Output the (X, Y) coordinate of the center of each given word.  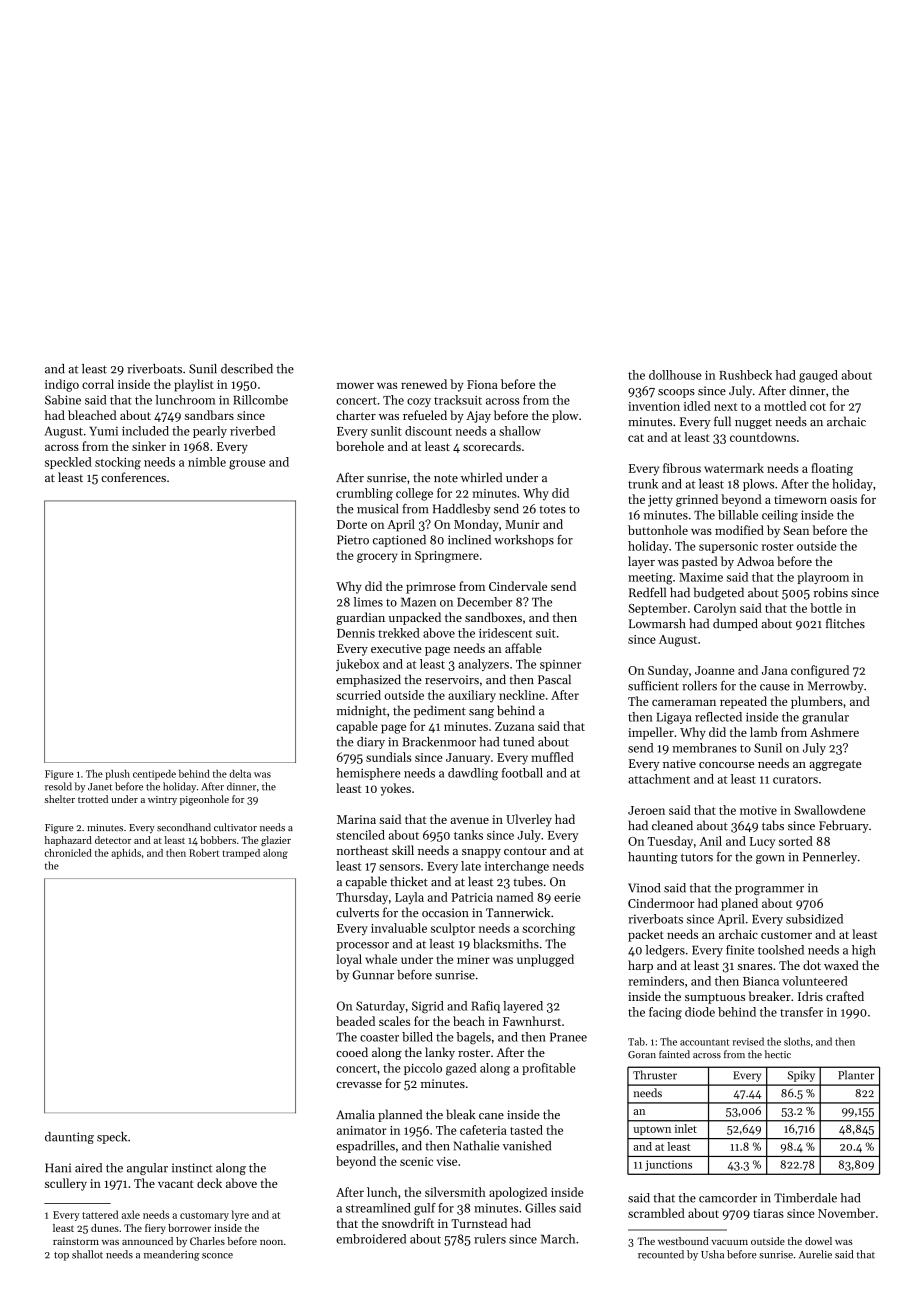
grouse (247, 465)
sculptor (453, 929)
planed (739, 904)
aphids (126, 854)
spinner (560, 665)
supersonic (728, 547)
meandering (172, 1255)
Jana (774, 670)
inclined (469, 540)
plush (117, 775)
